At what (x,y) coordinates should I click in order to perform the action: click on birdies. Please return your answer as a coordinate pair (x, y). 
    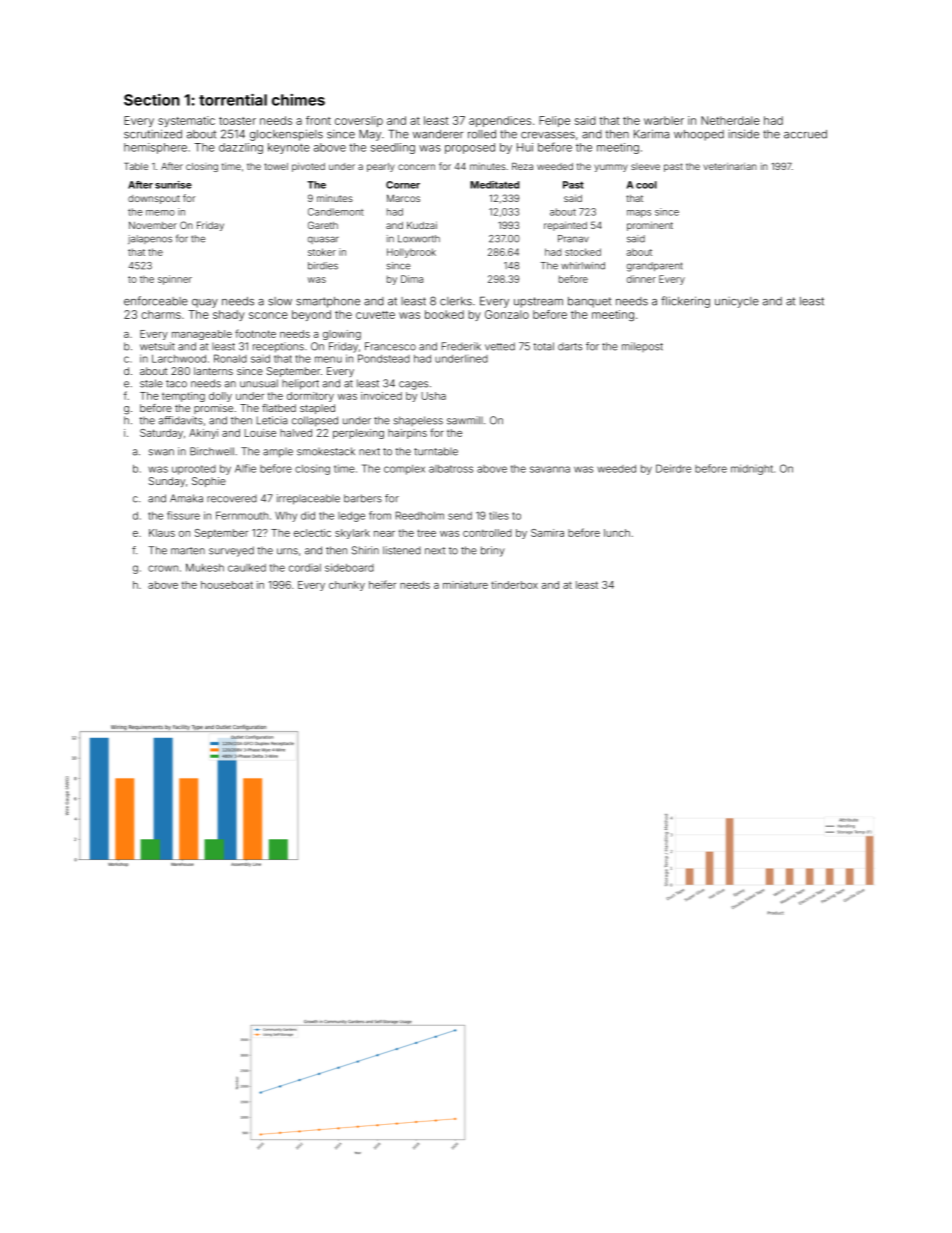
    Looking at the image, I should click on (323, 266).
